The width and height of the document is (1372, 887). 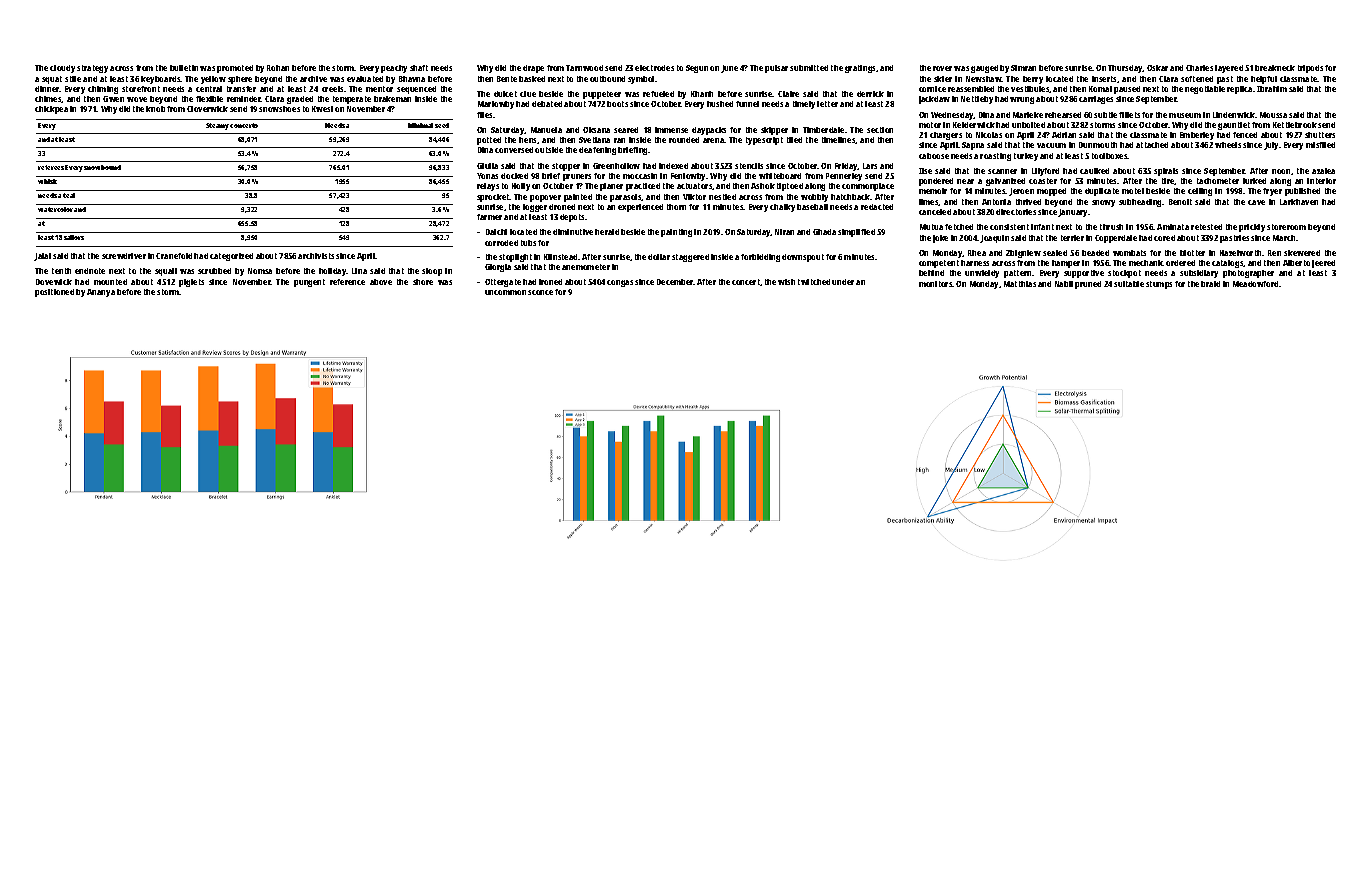 I want to click on boots, so click(x=617, y=104).
